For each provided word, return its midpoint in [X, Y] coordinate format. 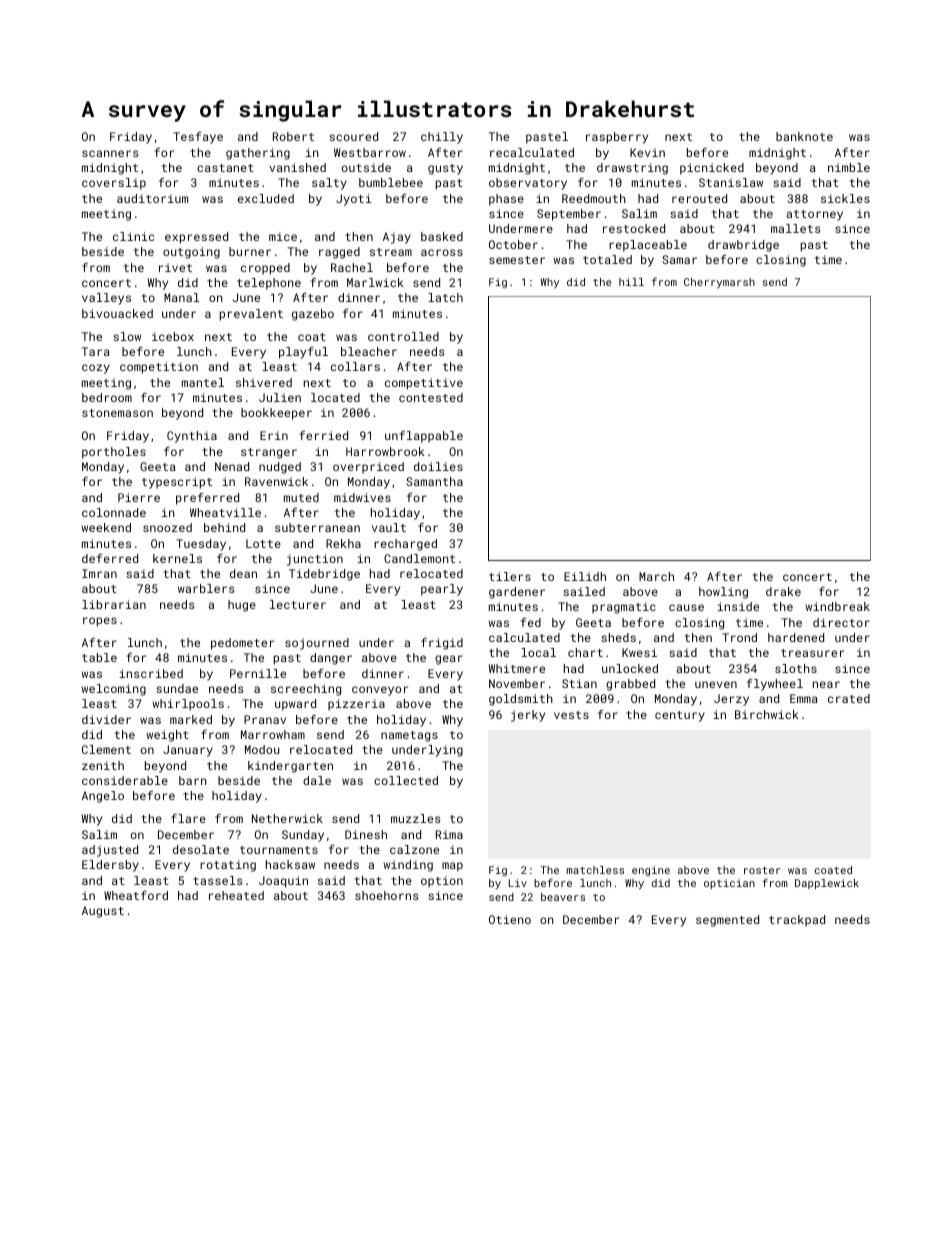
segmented [727, 921]
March [656, 576]
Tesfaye [198, 138]
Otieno [510, 919]
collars [355, 366]
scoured [353, 136]
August [103, 912]
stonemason [117, 413]
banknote [804, 136]
